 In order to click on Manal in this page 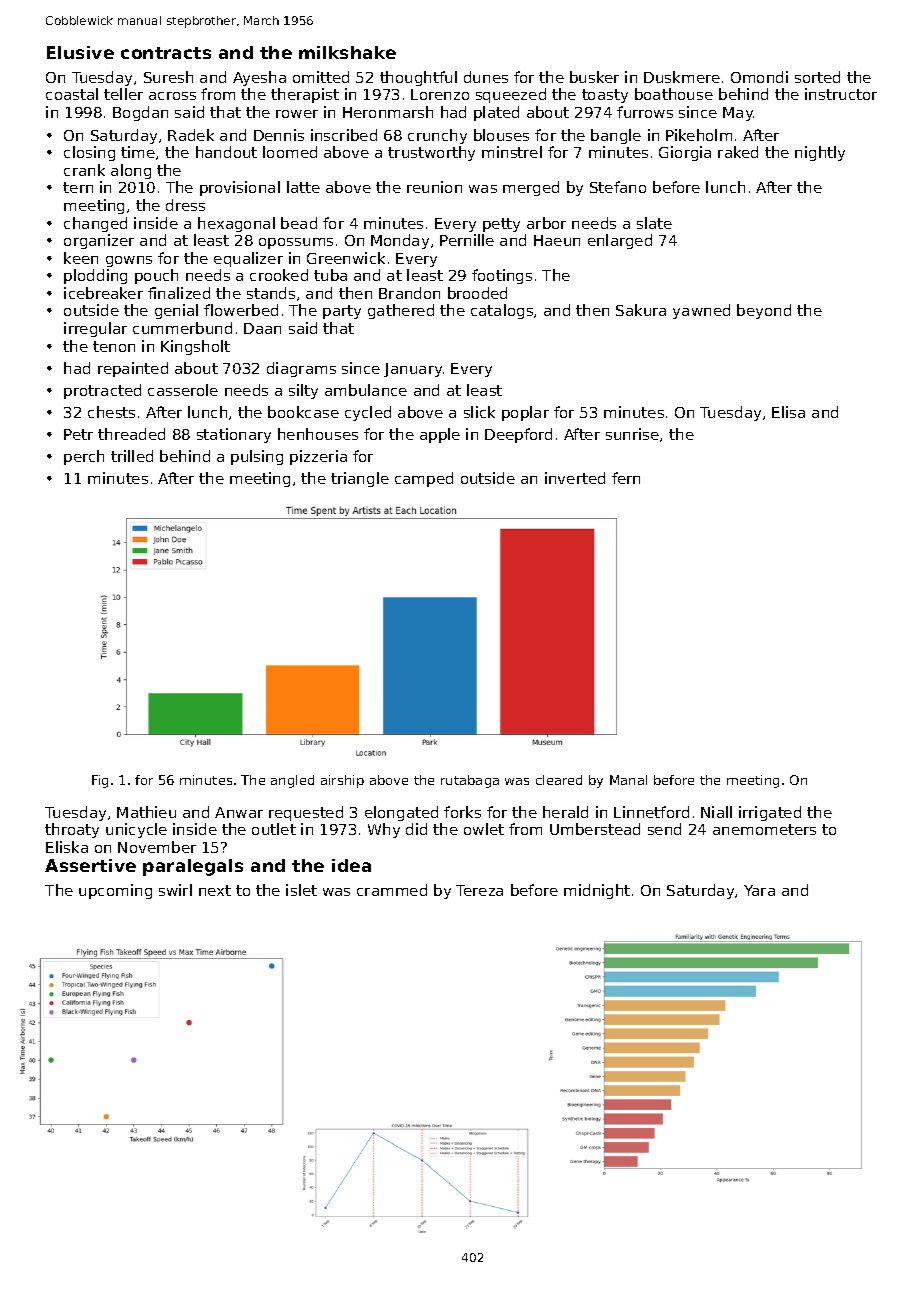, I will do `click(628, 780)`.
